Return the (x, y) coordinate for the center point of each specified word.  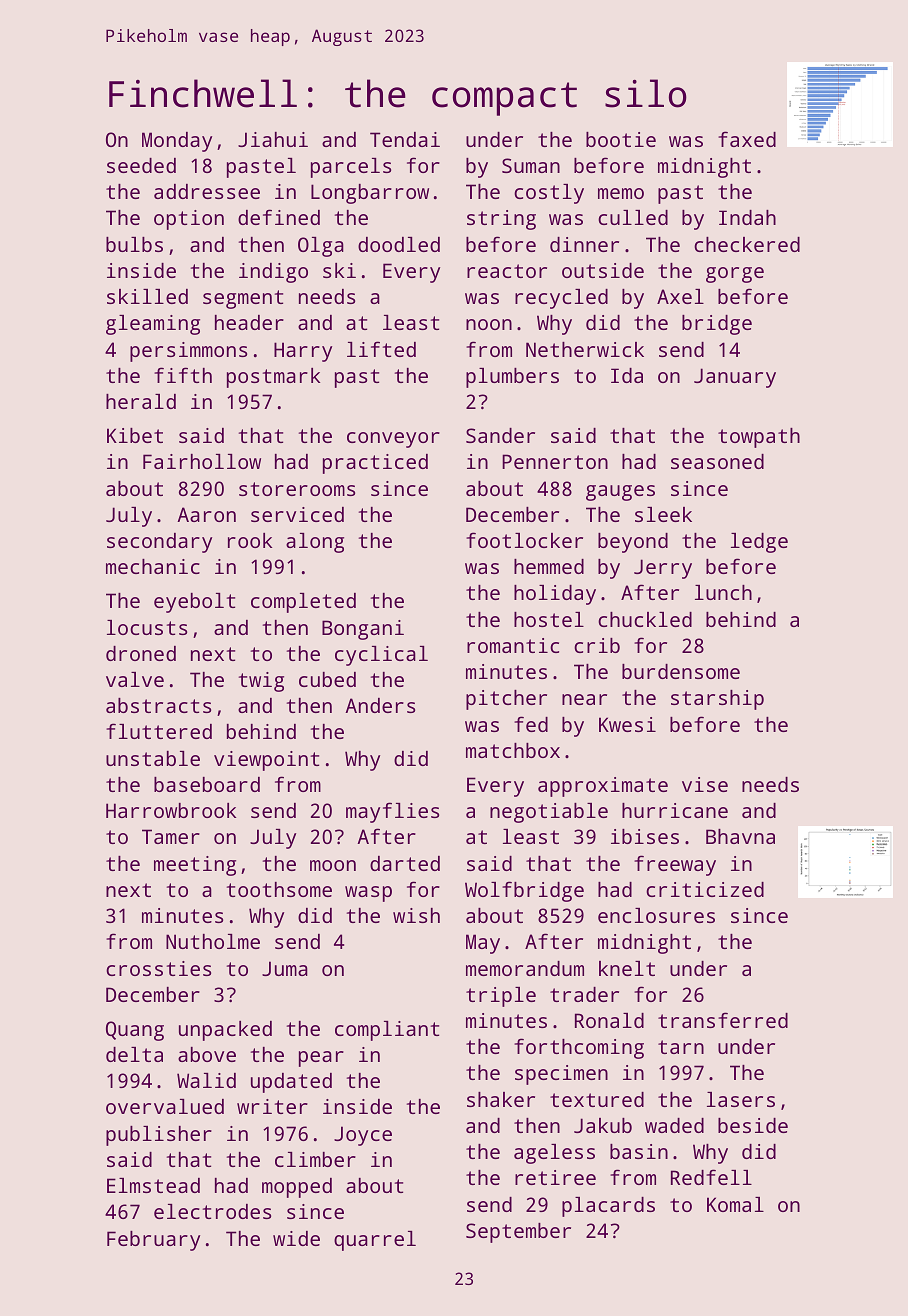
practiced (375, 464)
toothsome (279, 889)
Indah (747, 217)
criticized (705, 889)
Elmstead (153, 1185)
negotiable (549, 813)
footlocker (524, 540)
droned (141, 653)
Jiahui (273, 139)
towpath (759, 438)
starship (717, 700)
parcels (351, 168)
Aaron (206, 514)
